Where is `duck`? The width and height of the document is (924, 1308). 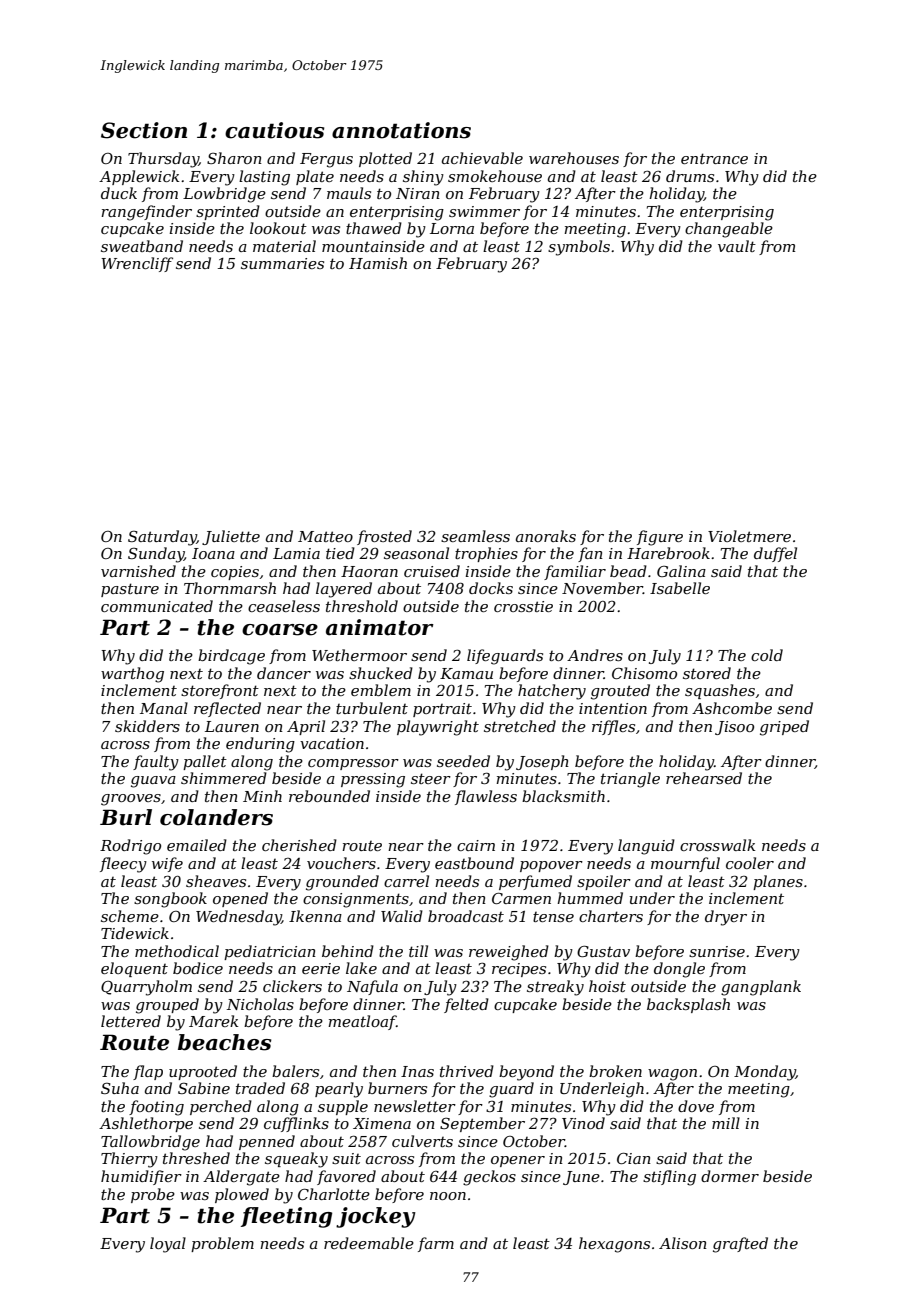 duck is located at coordinates (119, 193).
